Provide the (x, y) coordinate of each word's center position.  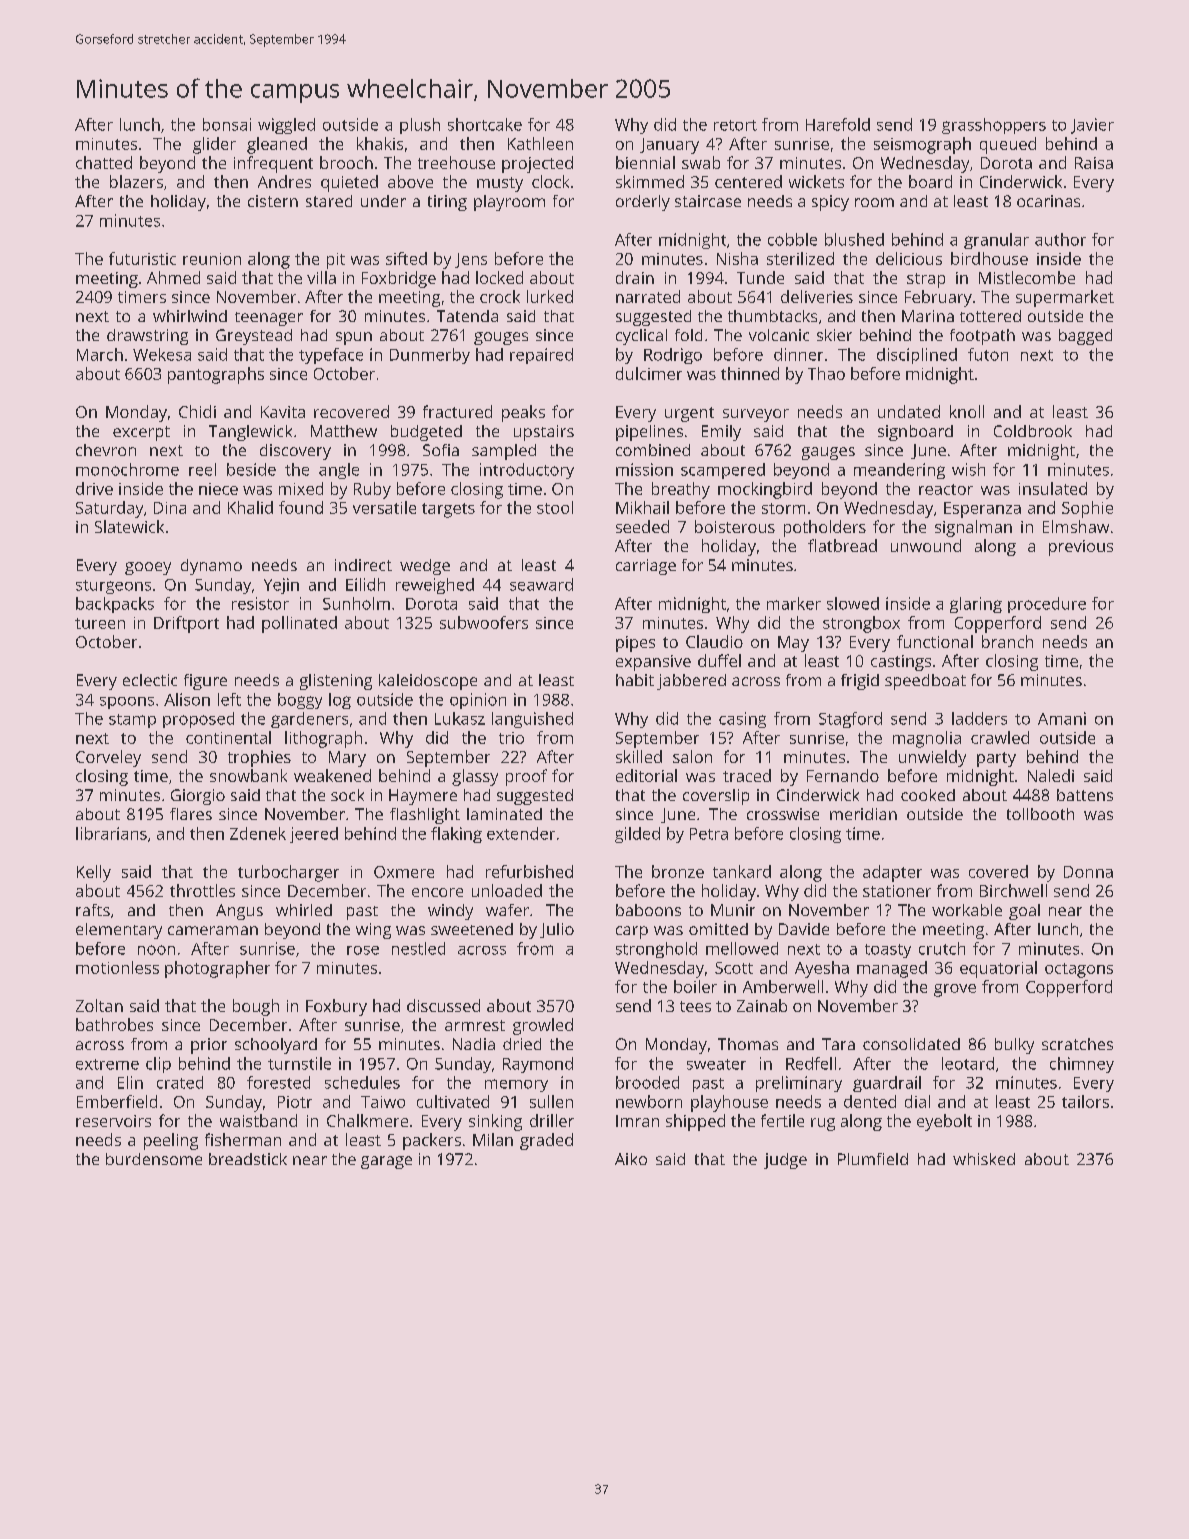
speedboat (925, 682)
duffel (719, 660)
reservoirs (113, 1121)
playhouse (729, 1103)
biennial (645, 162)
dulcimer (649, 373)
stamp (132, 721)
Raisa (1094, 163)
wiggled (286, 126)
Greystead (254, 337)
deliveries (817, 296)
